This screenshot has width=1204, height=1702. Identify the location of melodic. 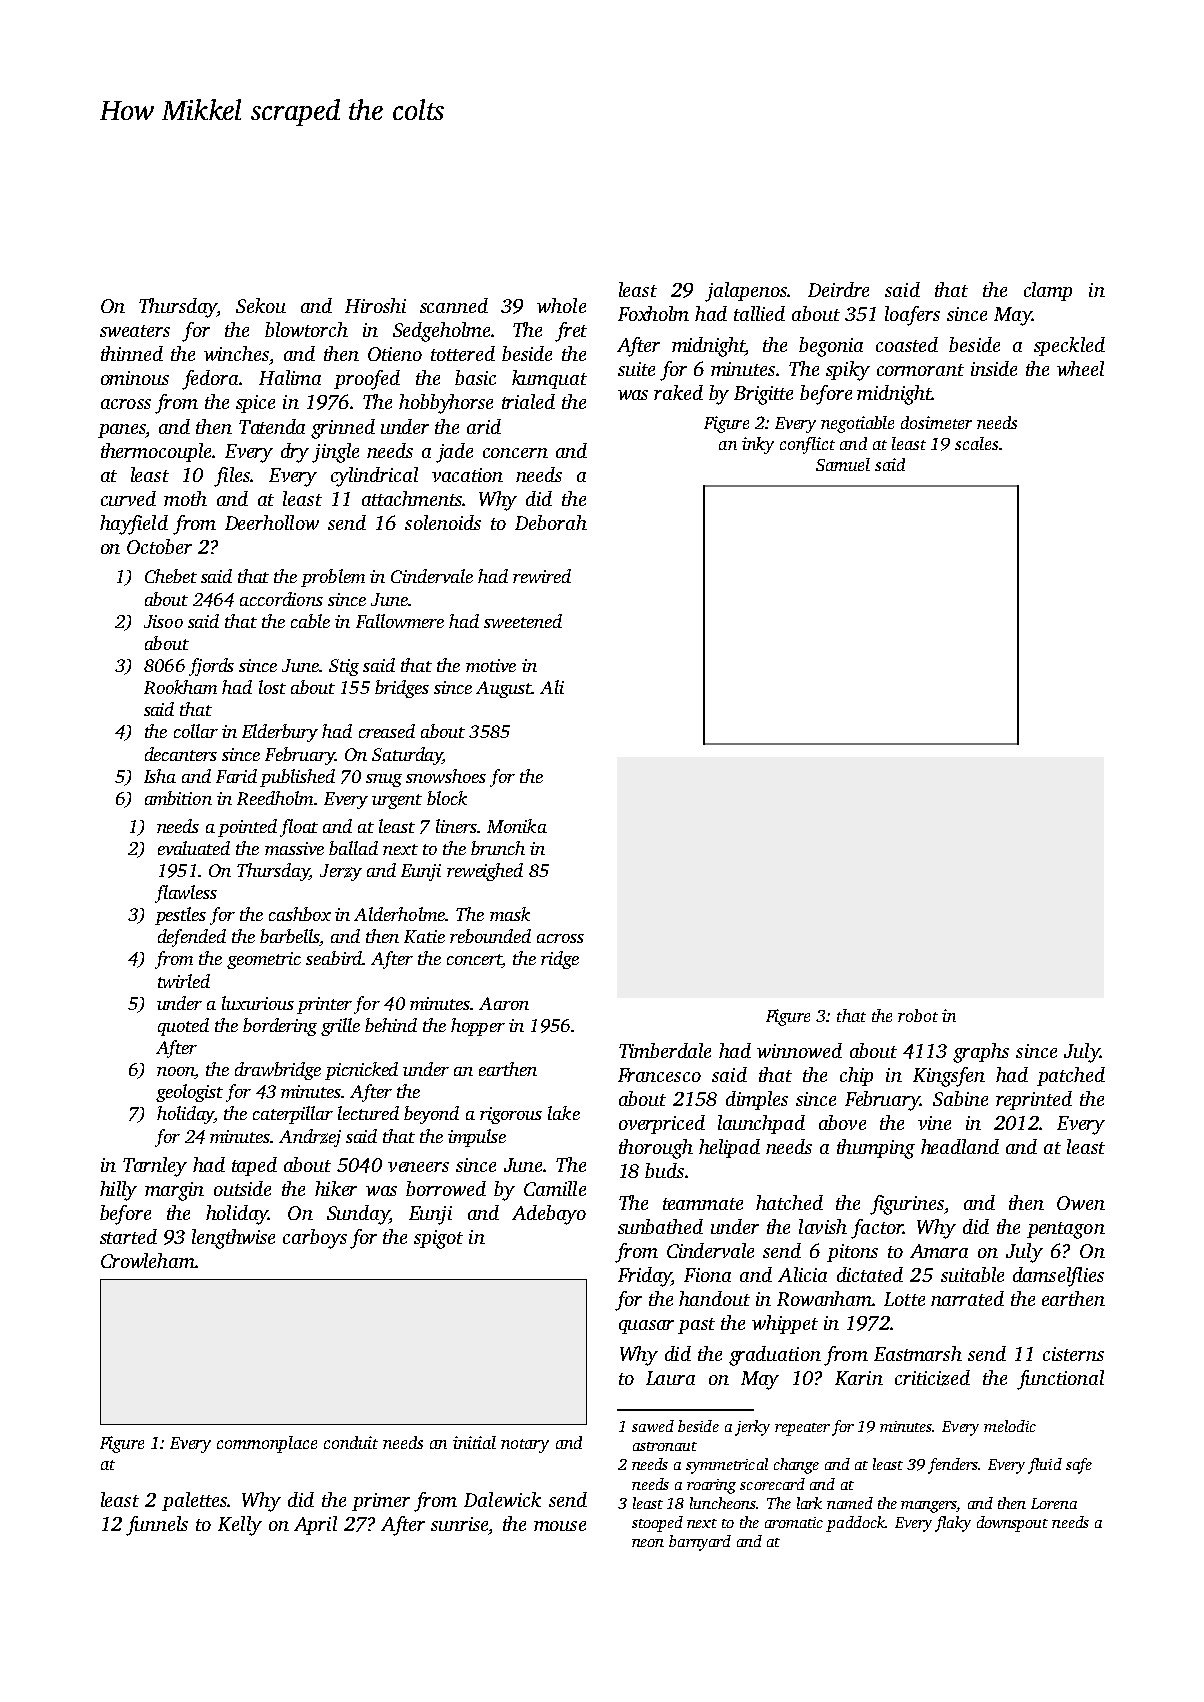
(1010, 1426).
